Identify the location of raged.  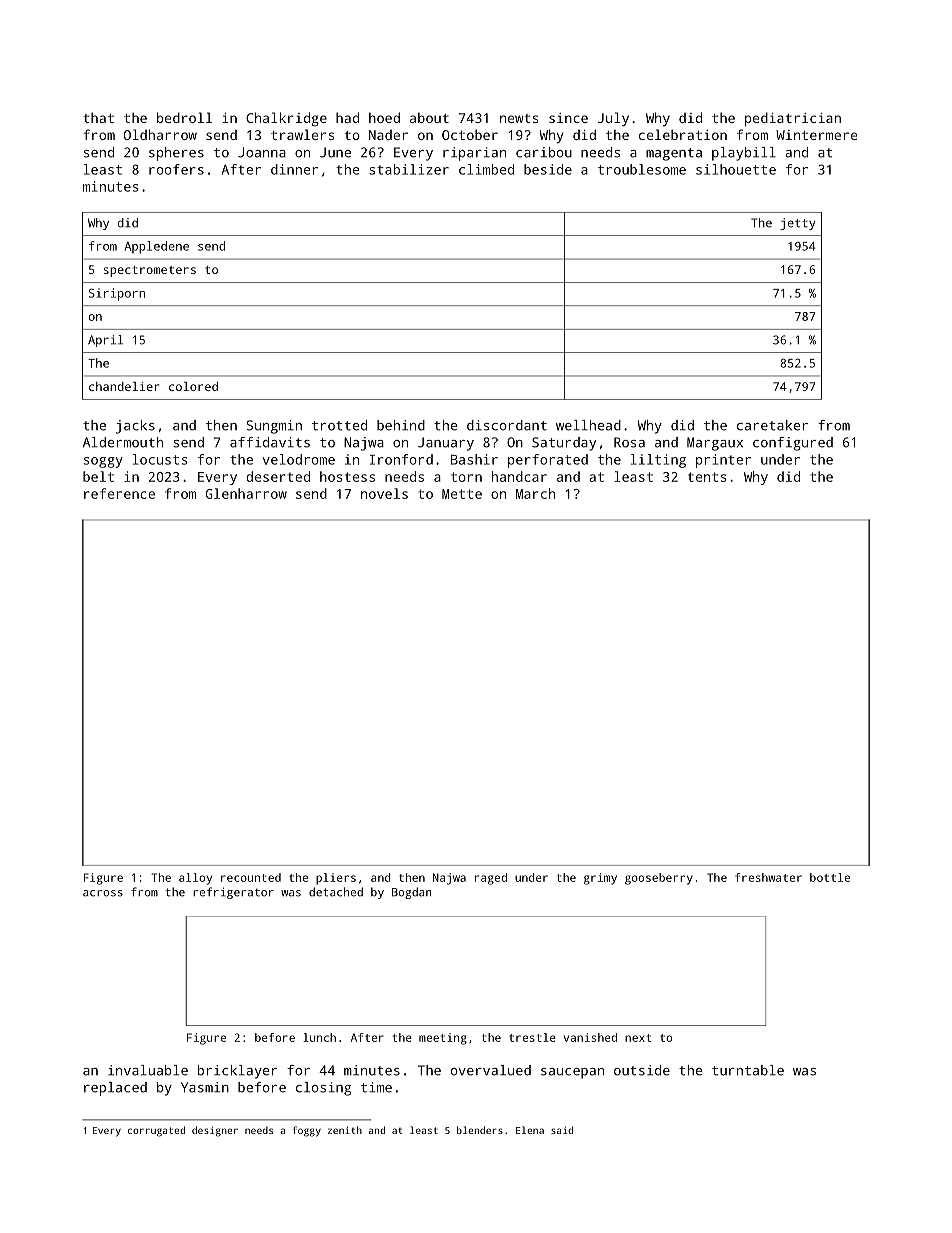
(491, 879).
